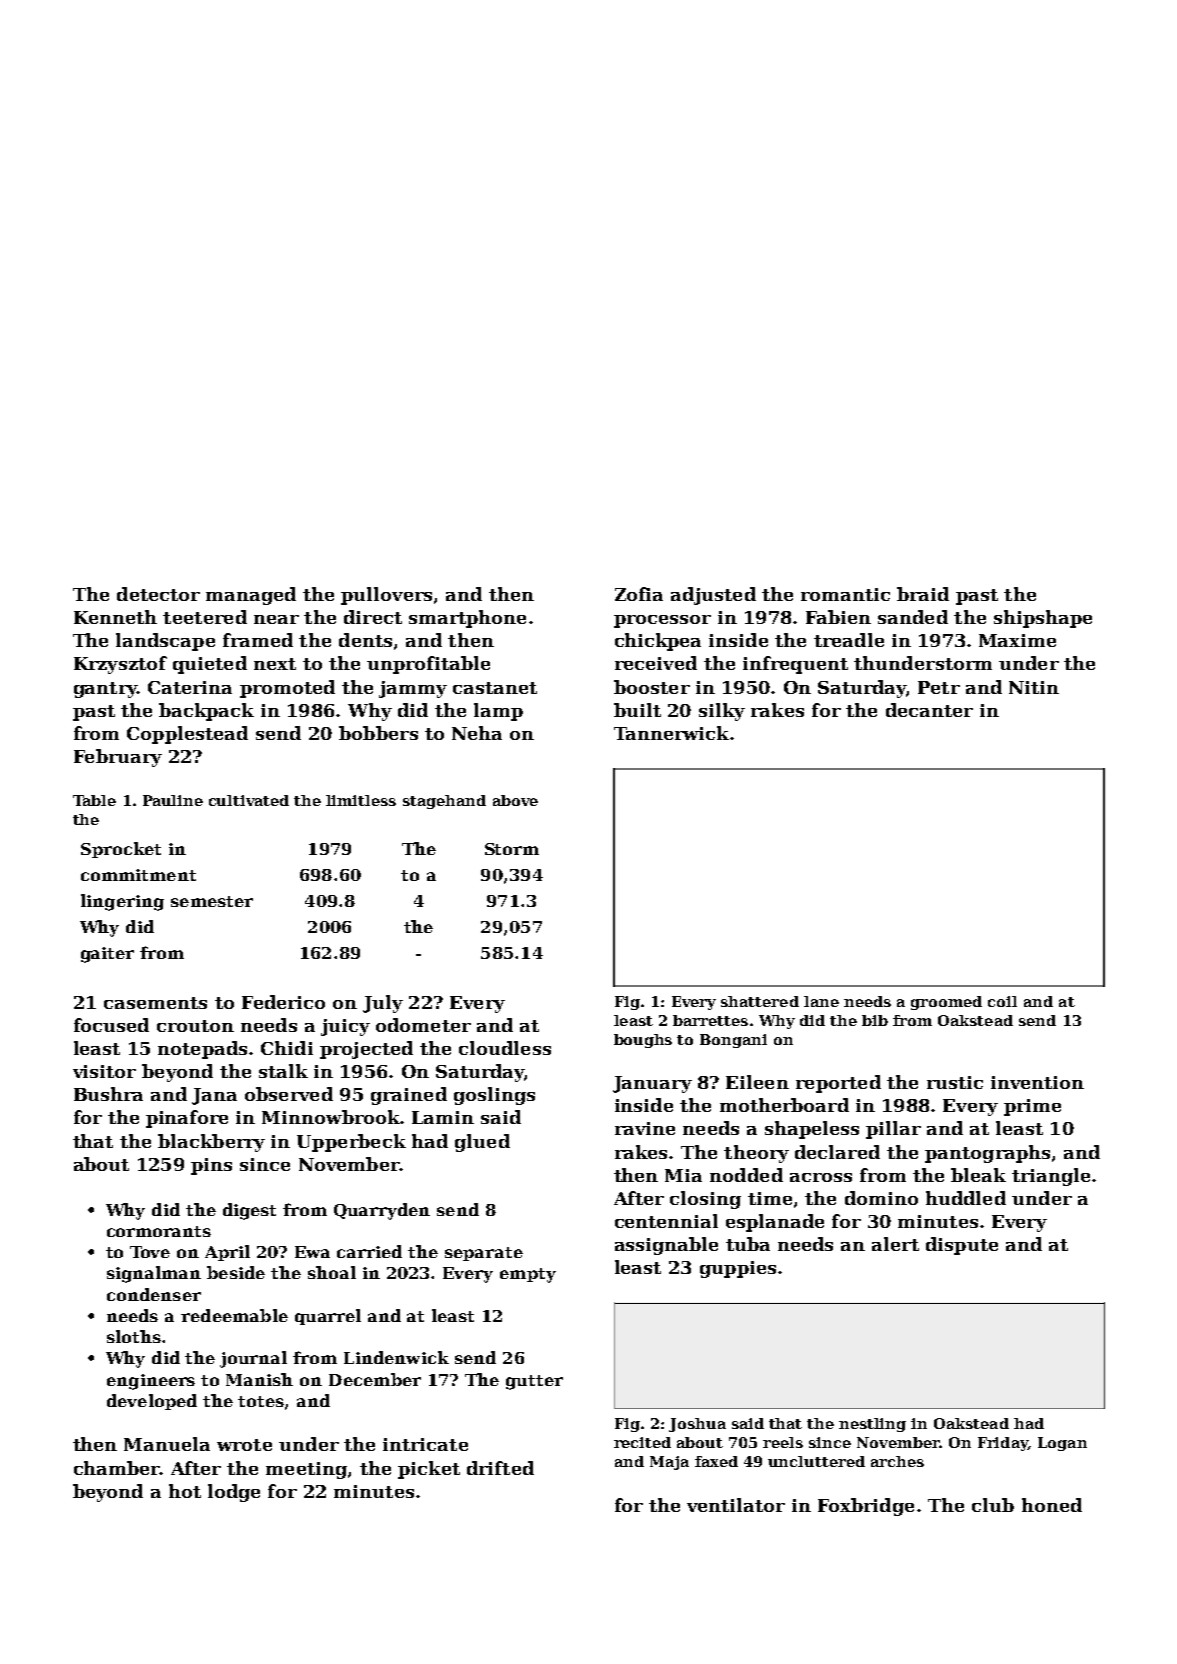 This image has width=1177, height=1664. I want to click on engineers, so click(151, 1382).
